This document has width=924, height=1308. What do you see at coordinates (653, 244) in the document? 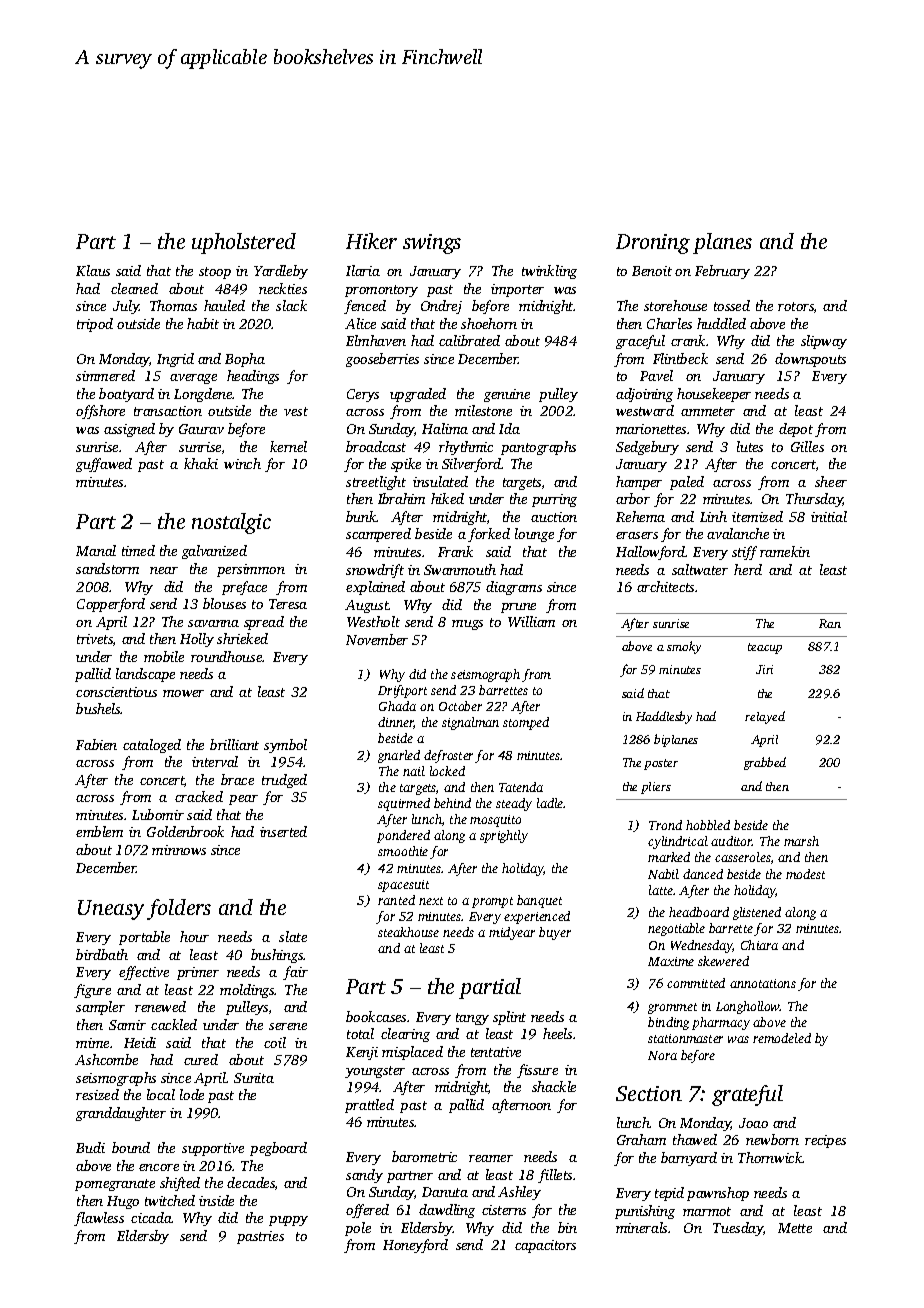
I see `Droning` at bounding box center [653, 244].
